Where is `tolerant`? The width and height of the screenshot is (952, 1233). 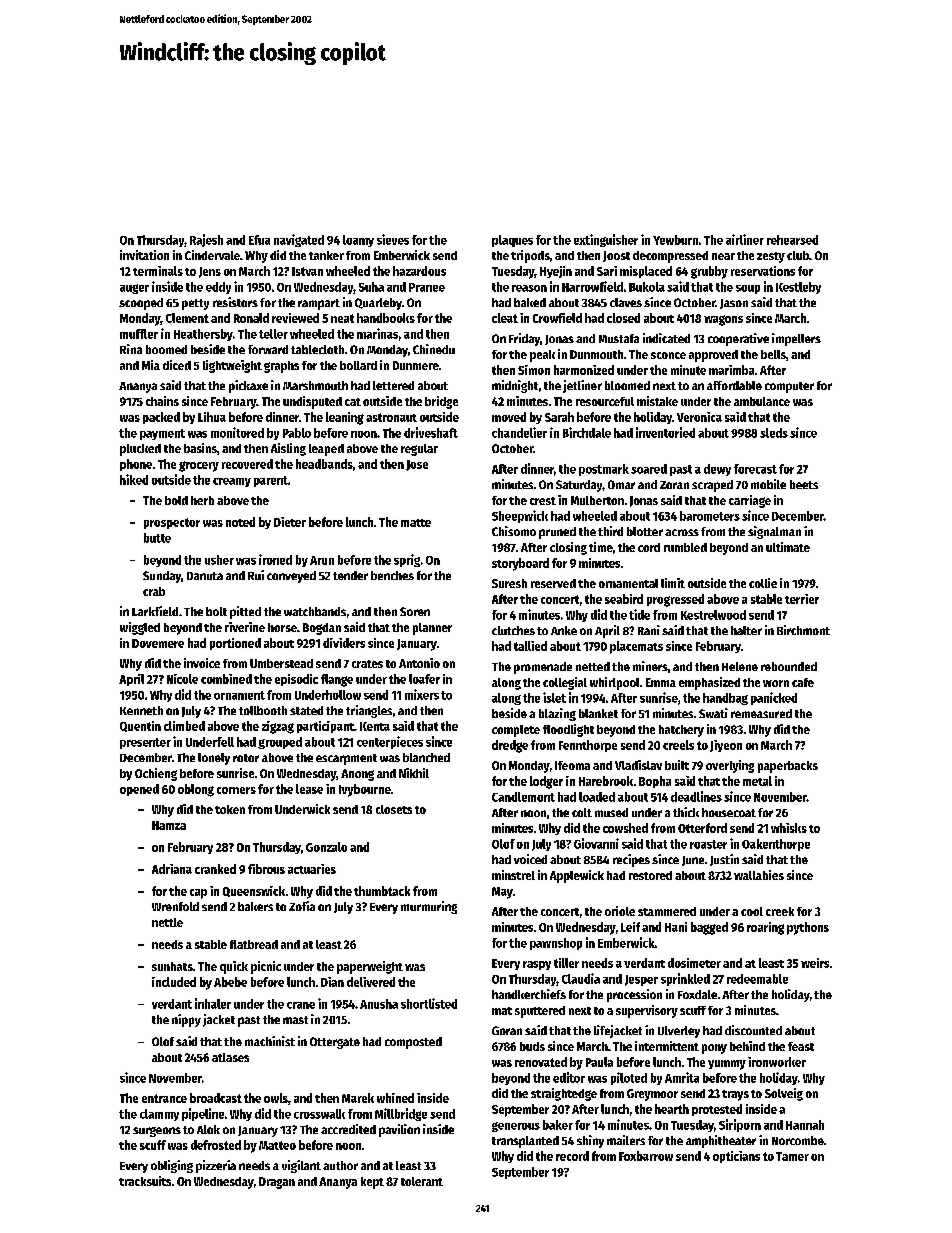 tolerant is located at coordinates (422, 1181).
